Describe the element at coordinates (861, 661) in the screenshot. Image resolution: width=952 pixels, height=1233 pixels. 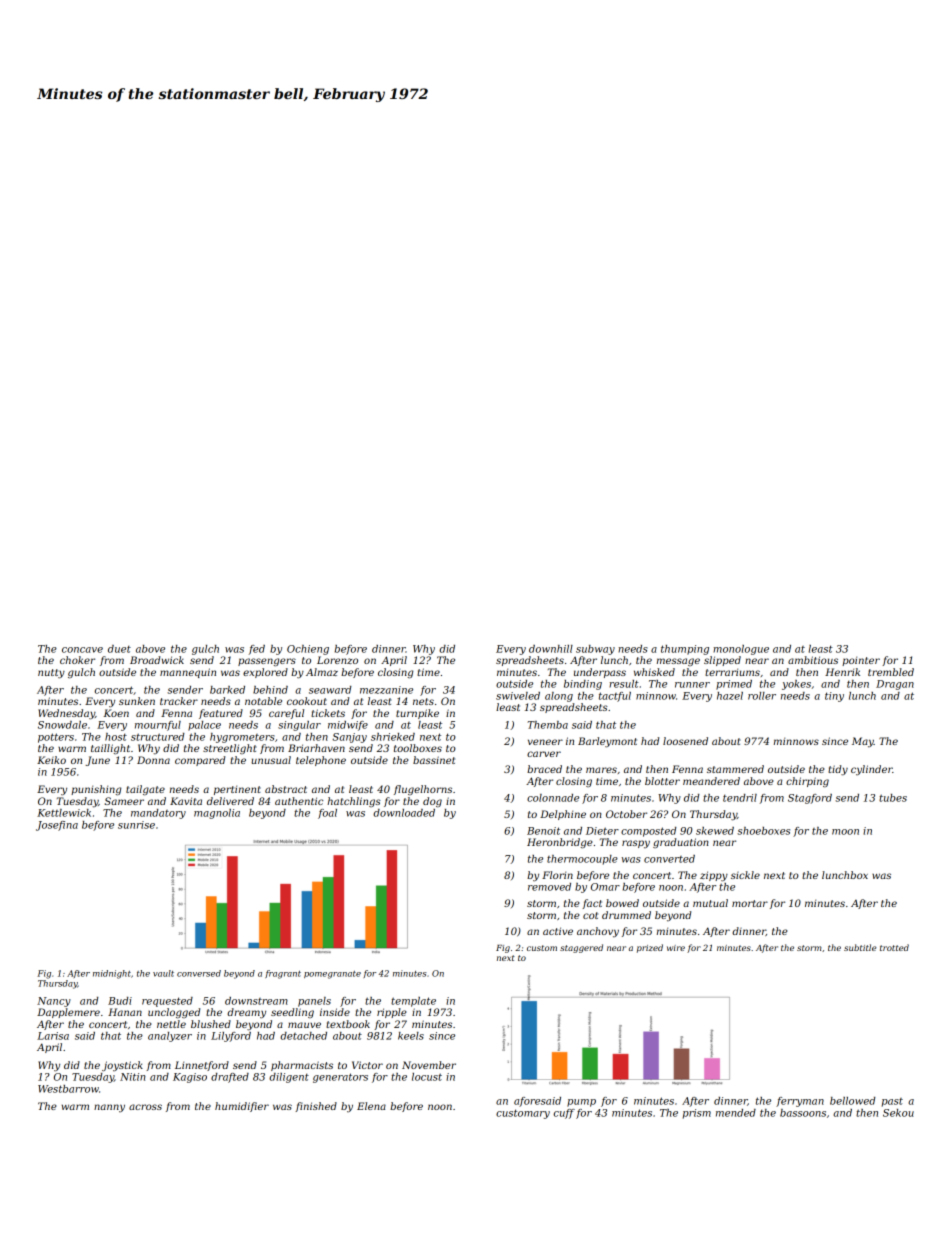
I see `pointer` at that location.
